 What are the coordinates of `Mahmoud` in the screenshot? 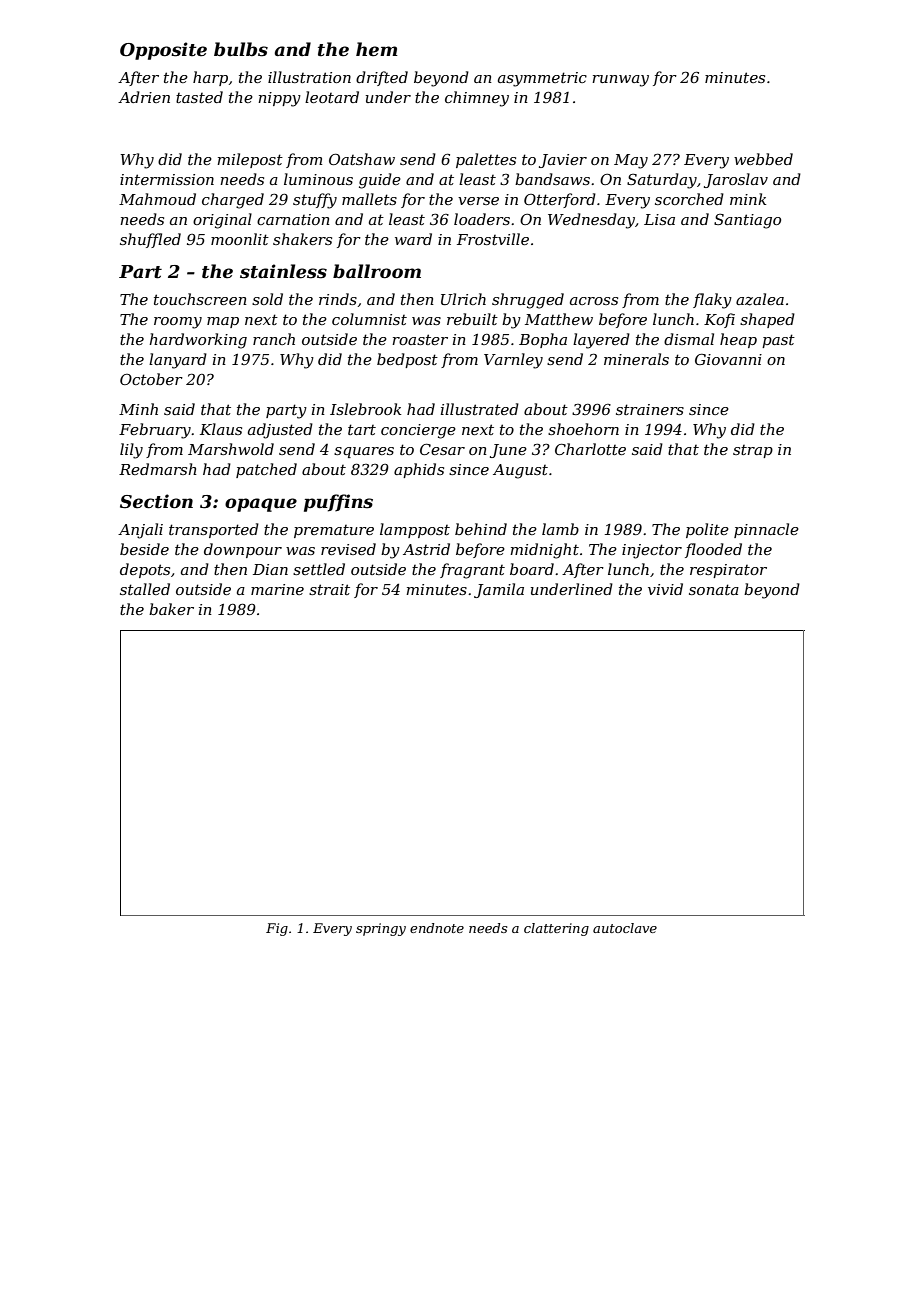 It's located at (157, 199).
